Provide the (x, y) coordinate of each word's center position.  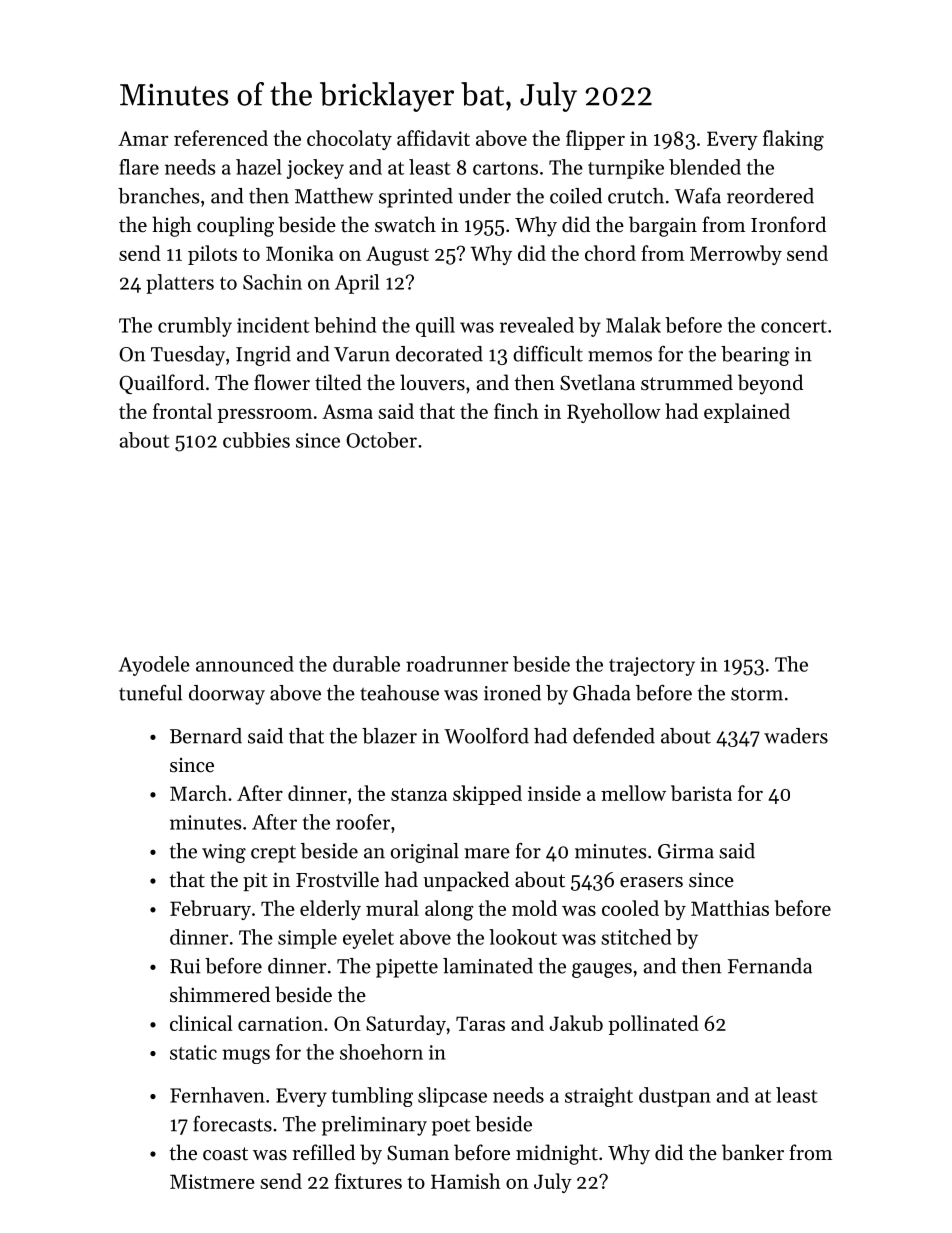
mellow (633, 793)
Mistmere (212, 1181)
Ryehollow (614, 413)
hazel (259, 167)
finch (516, 411)
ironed (512, 693)
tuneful (150, 692)
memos (620, 356)
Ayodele (154, 666)
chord (610, 253)
